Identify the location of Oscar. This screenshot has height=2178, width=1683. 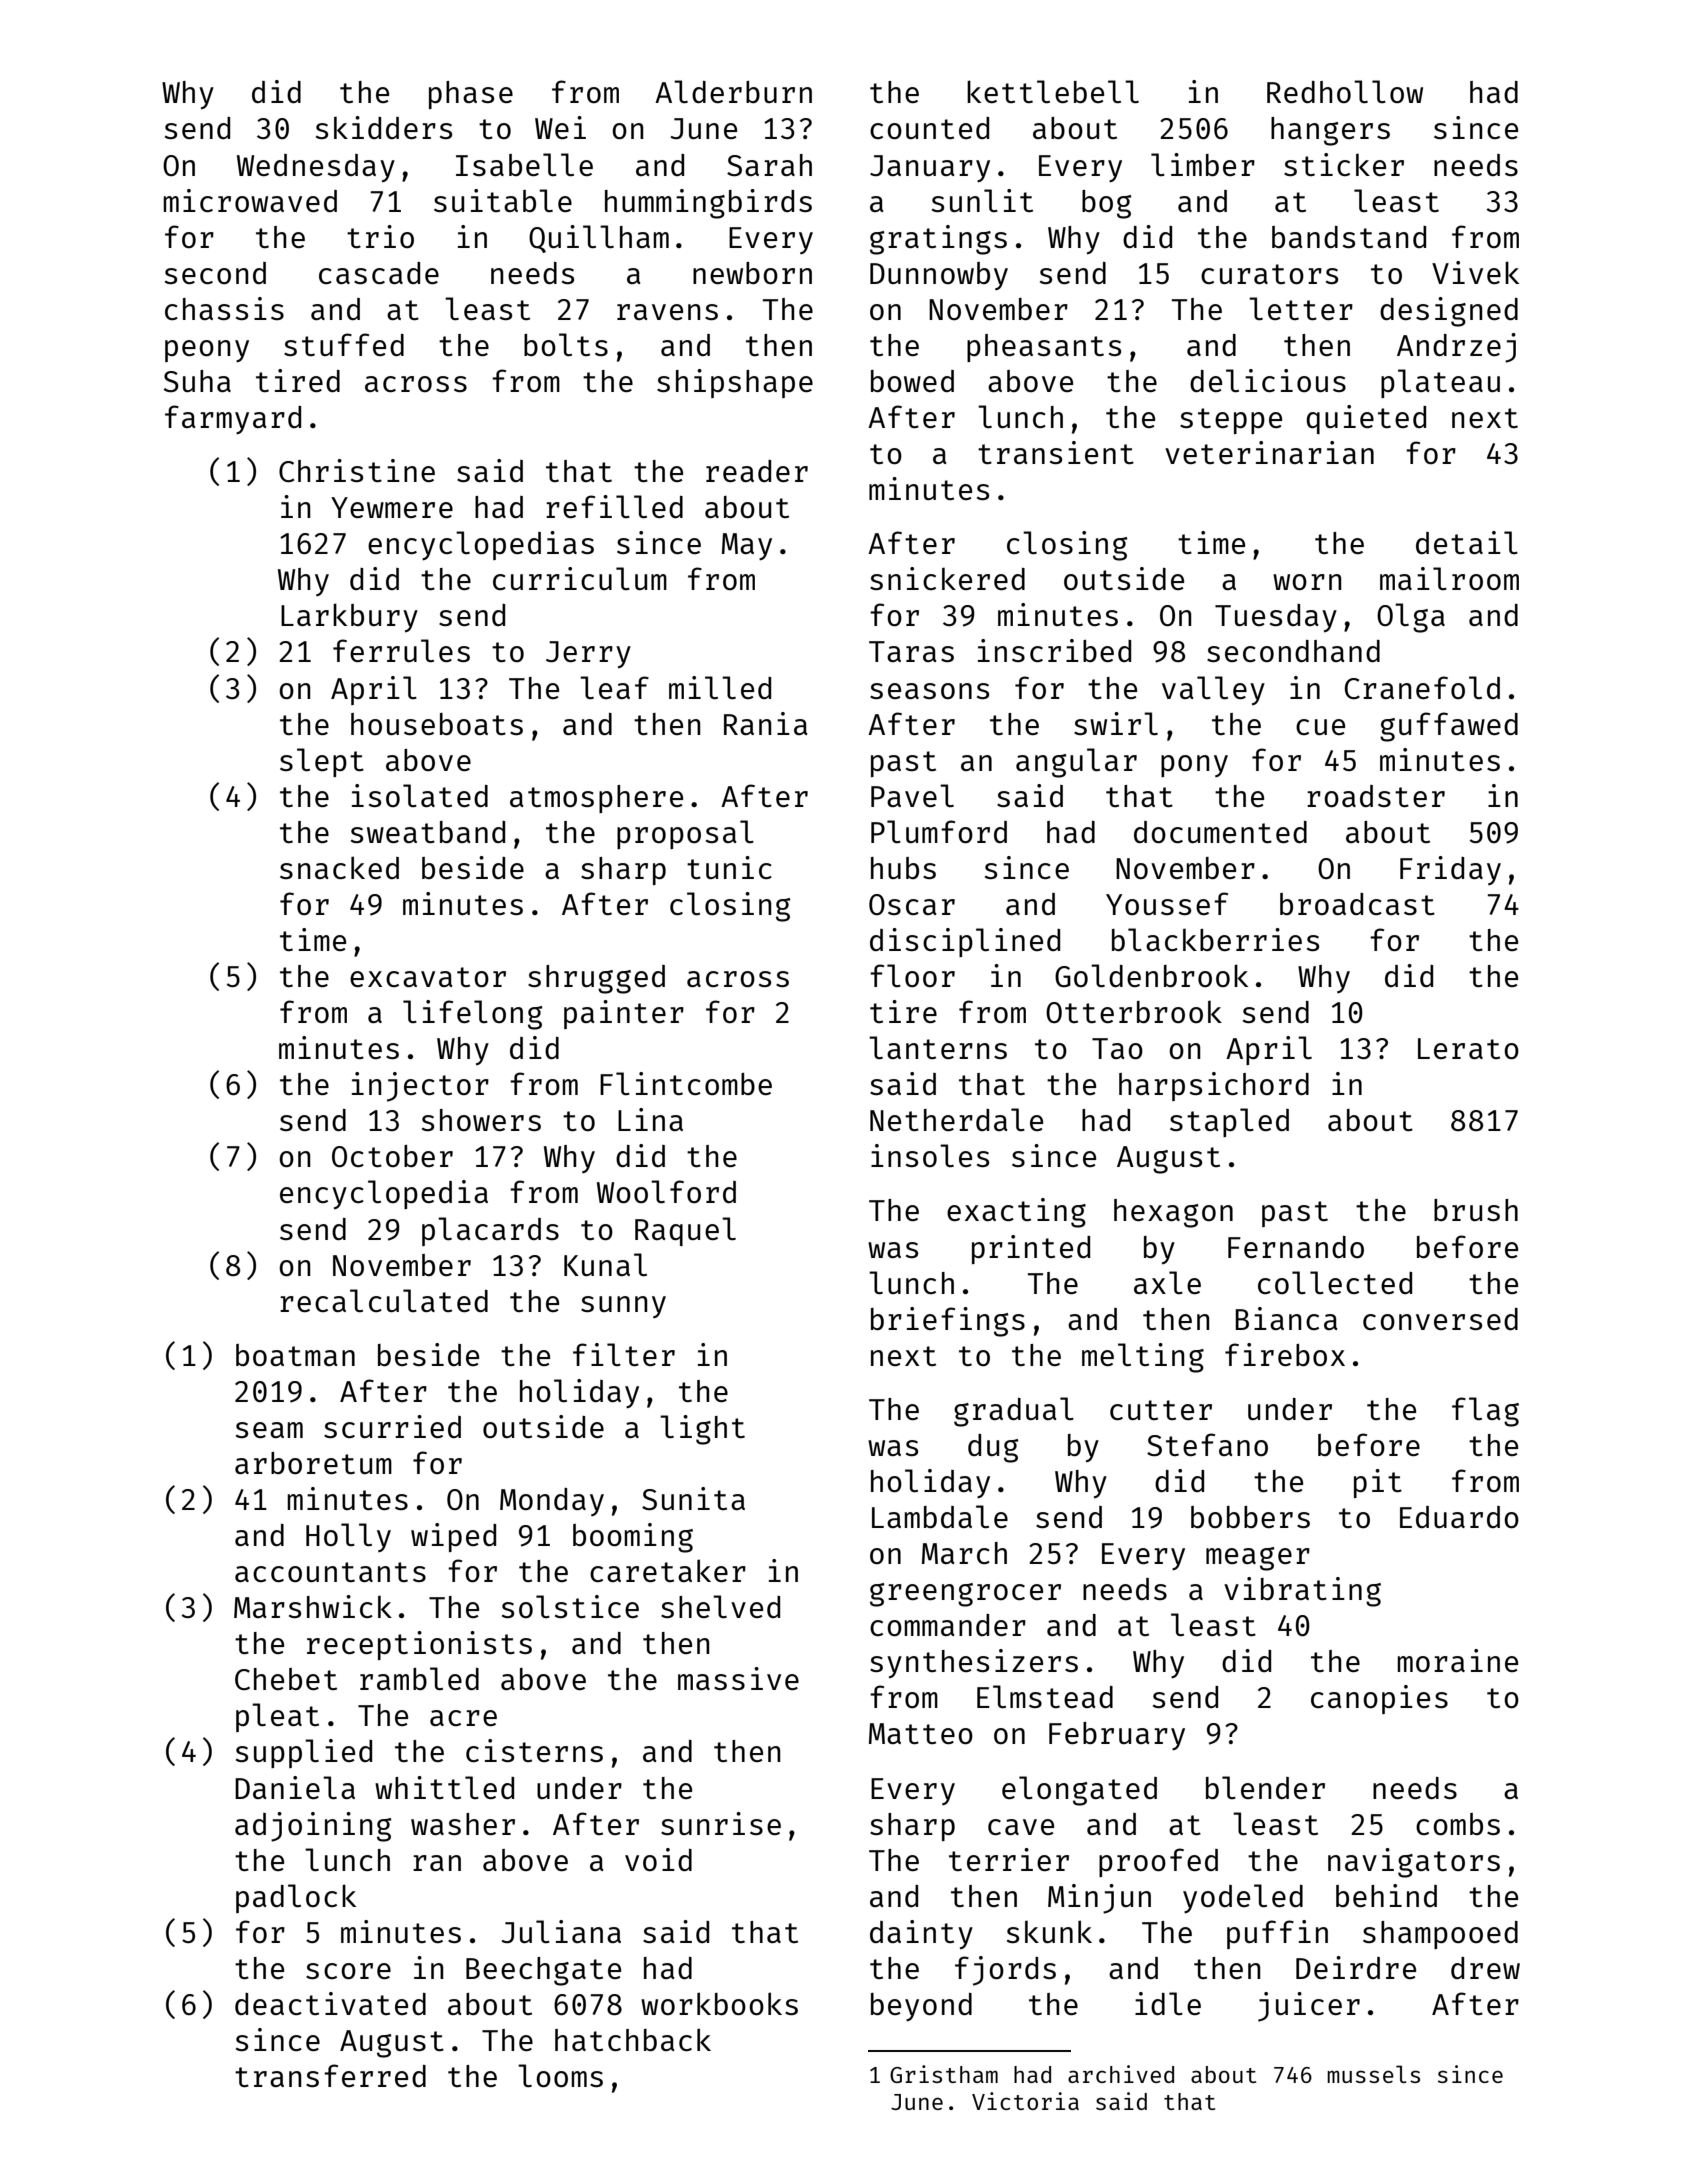
(912, 904).
